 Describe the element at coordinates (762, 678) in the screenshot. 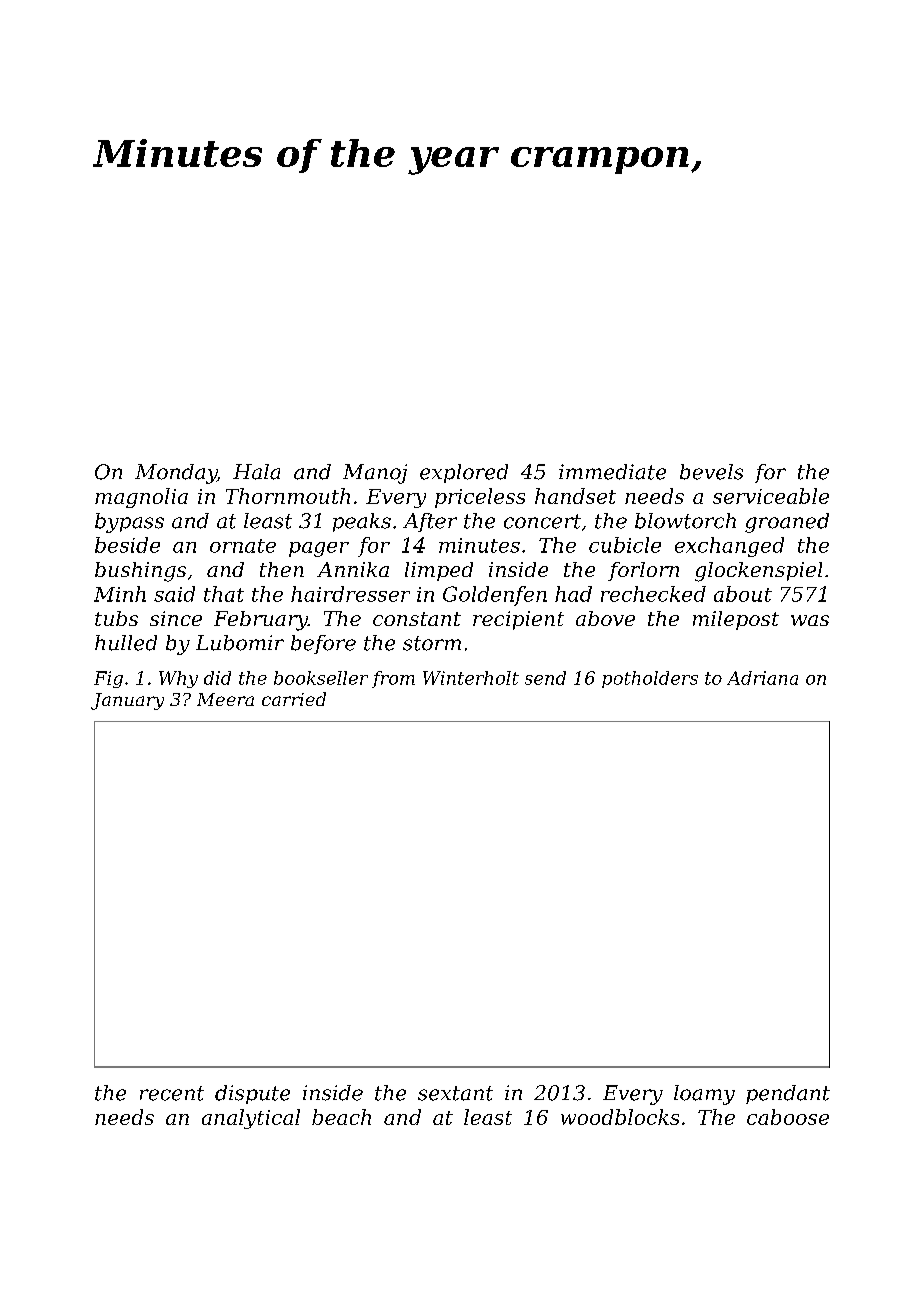

I see `Adriana` at that location.
